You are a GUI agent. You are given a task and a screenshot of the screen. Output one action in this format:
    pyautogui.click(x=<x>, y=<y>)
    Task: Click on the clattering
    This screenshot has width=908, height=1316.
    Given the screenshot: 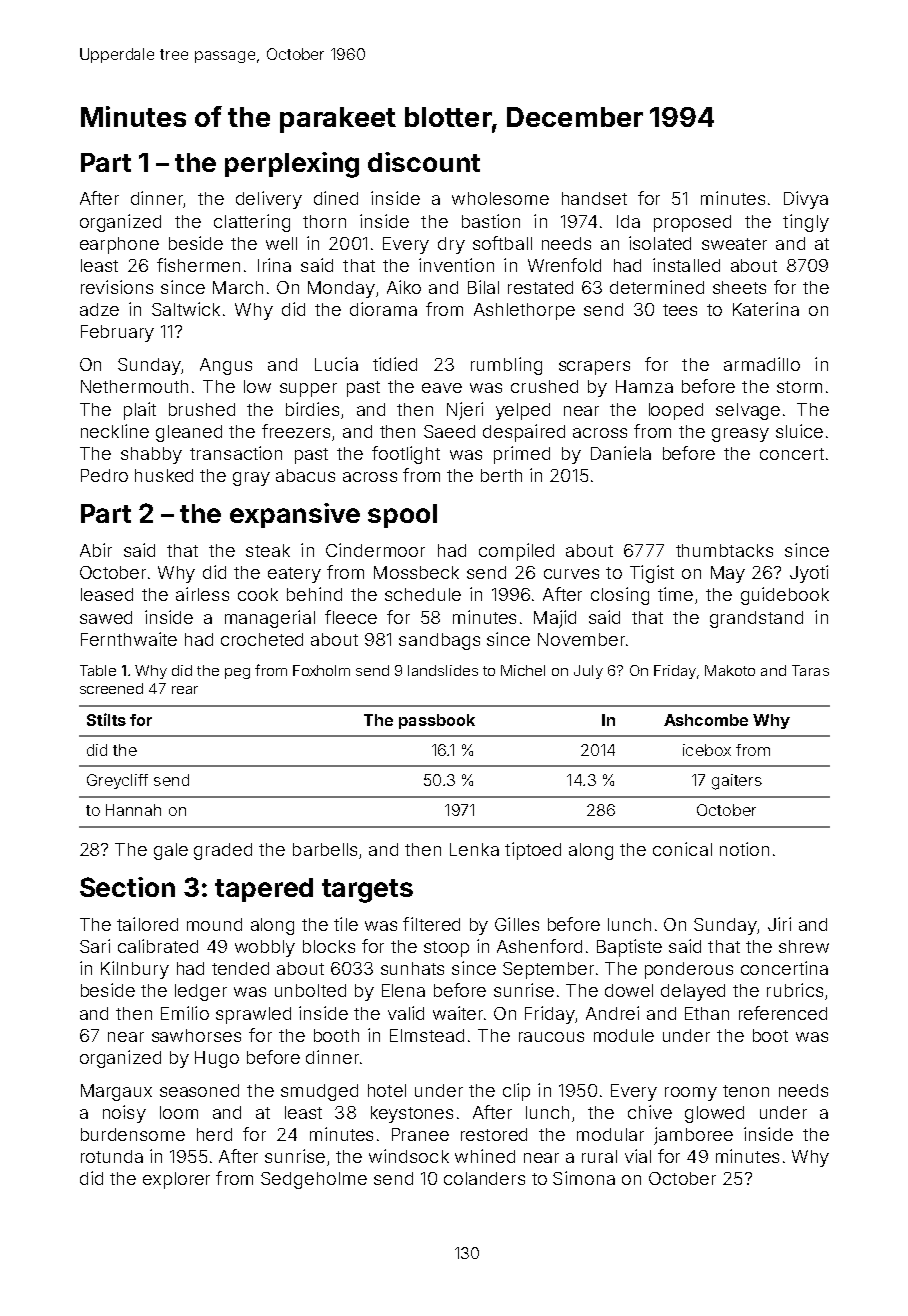 What is the action you would take?
    pyautogui.click(x=252, y=223)
